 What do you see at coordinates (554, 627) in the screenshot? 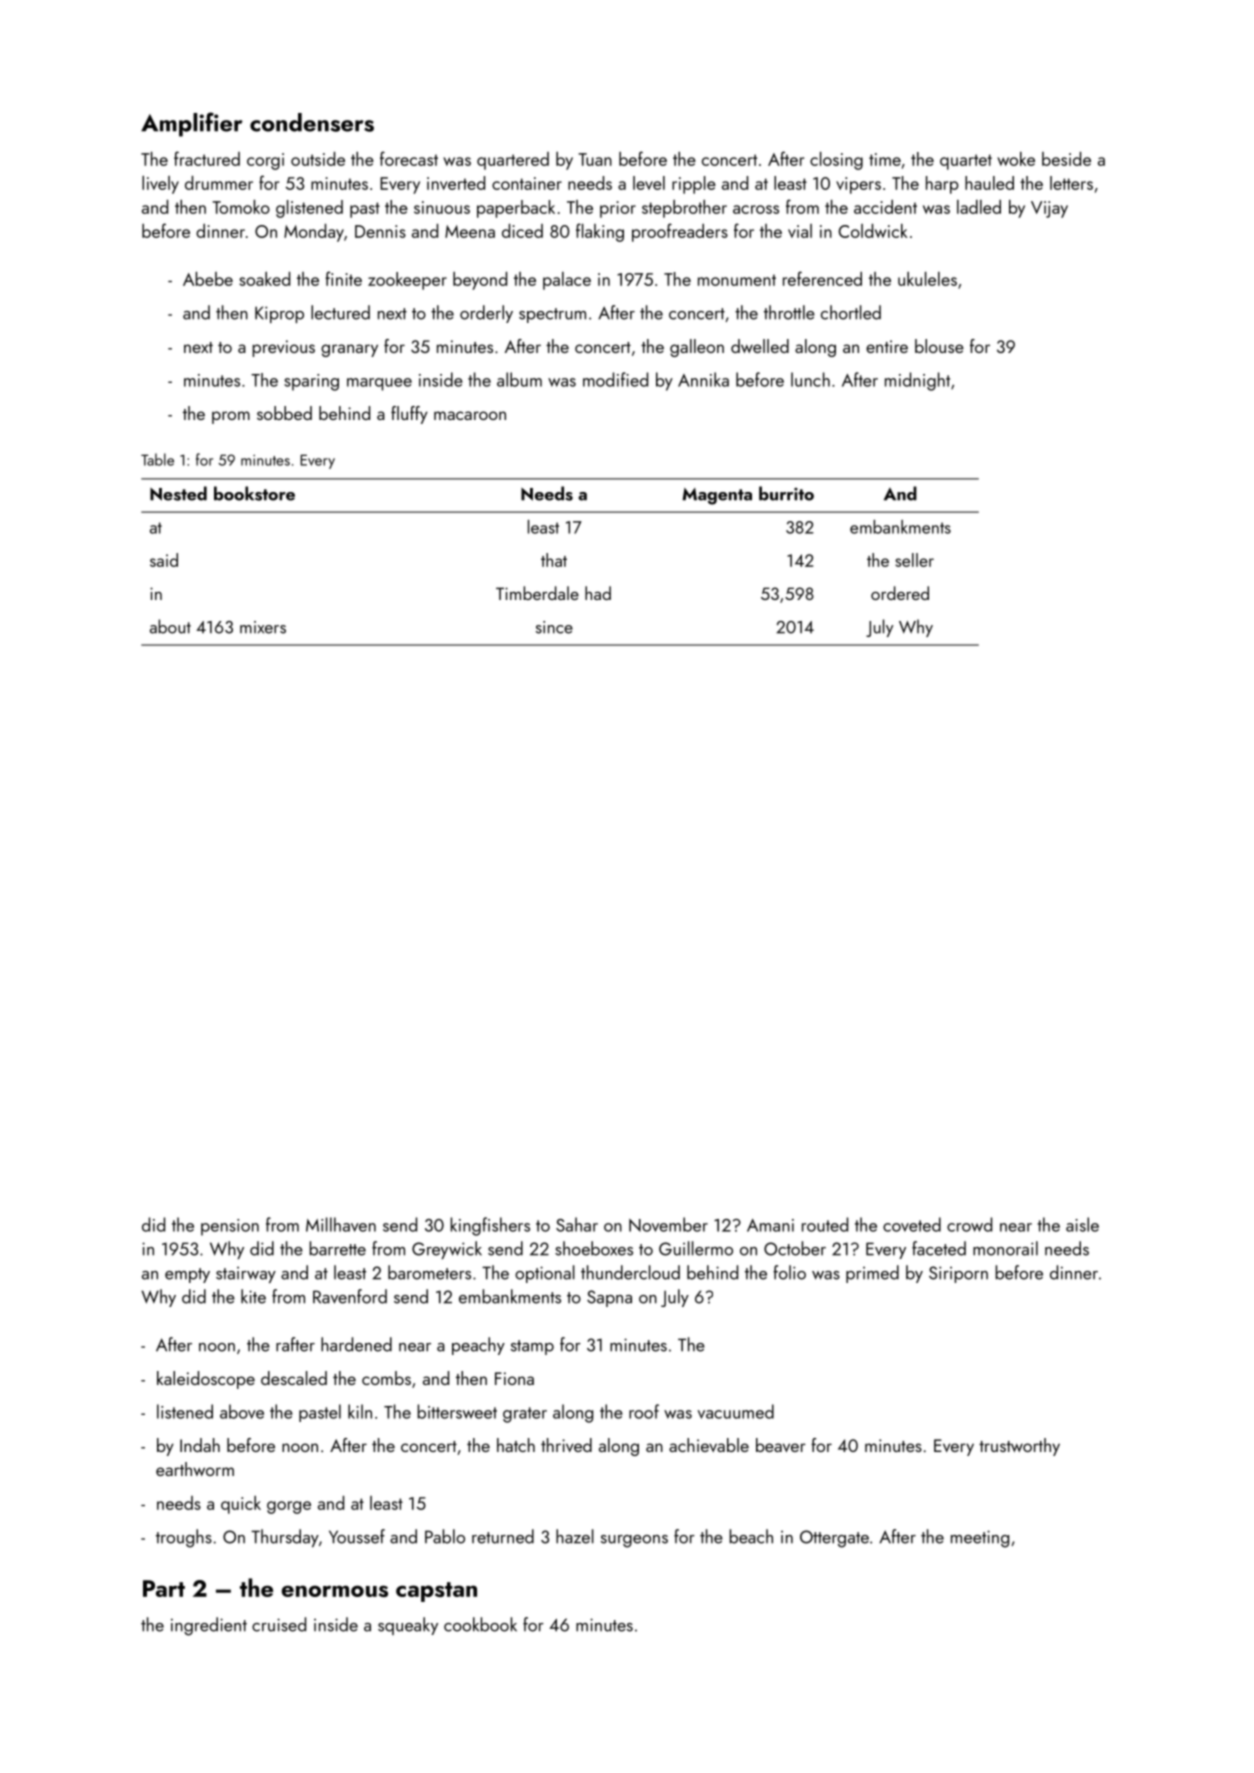
I see `since` at bounding box center [554, 627].
